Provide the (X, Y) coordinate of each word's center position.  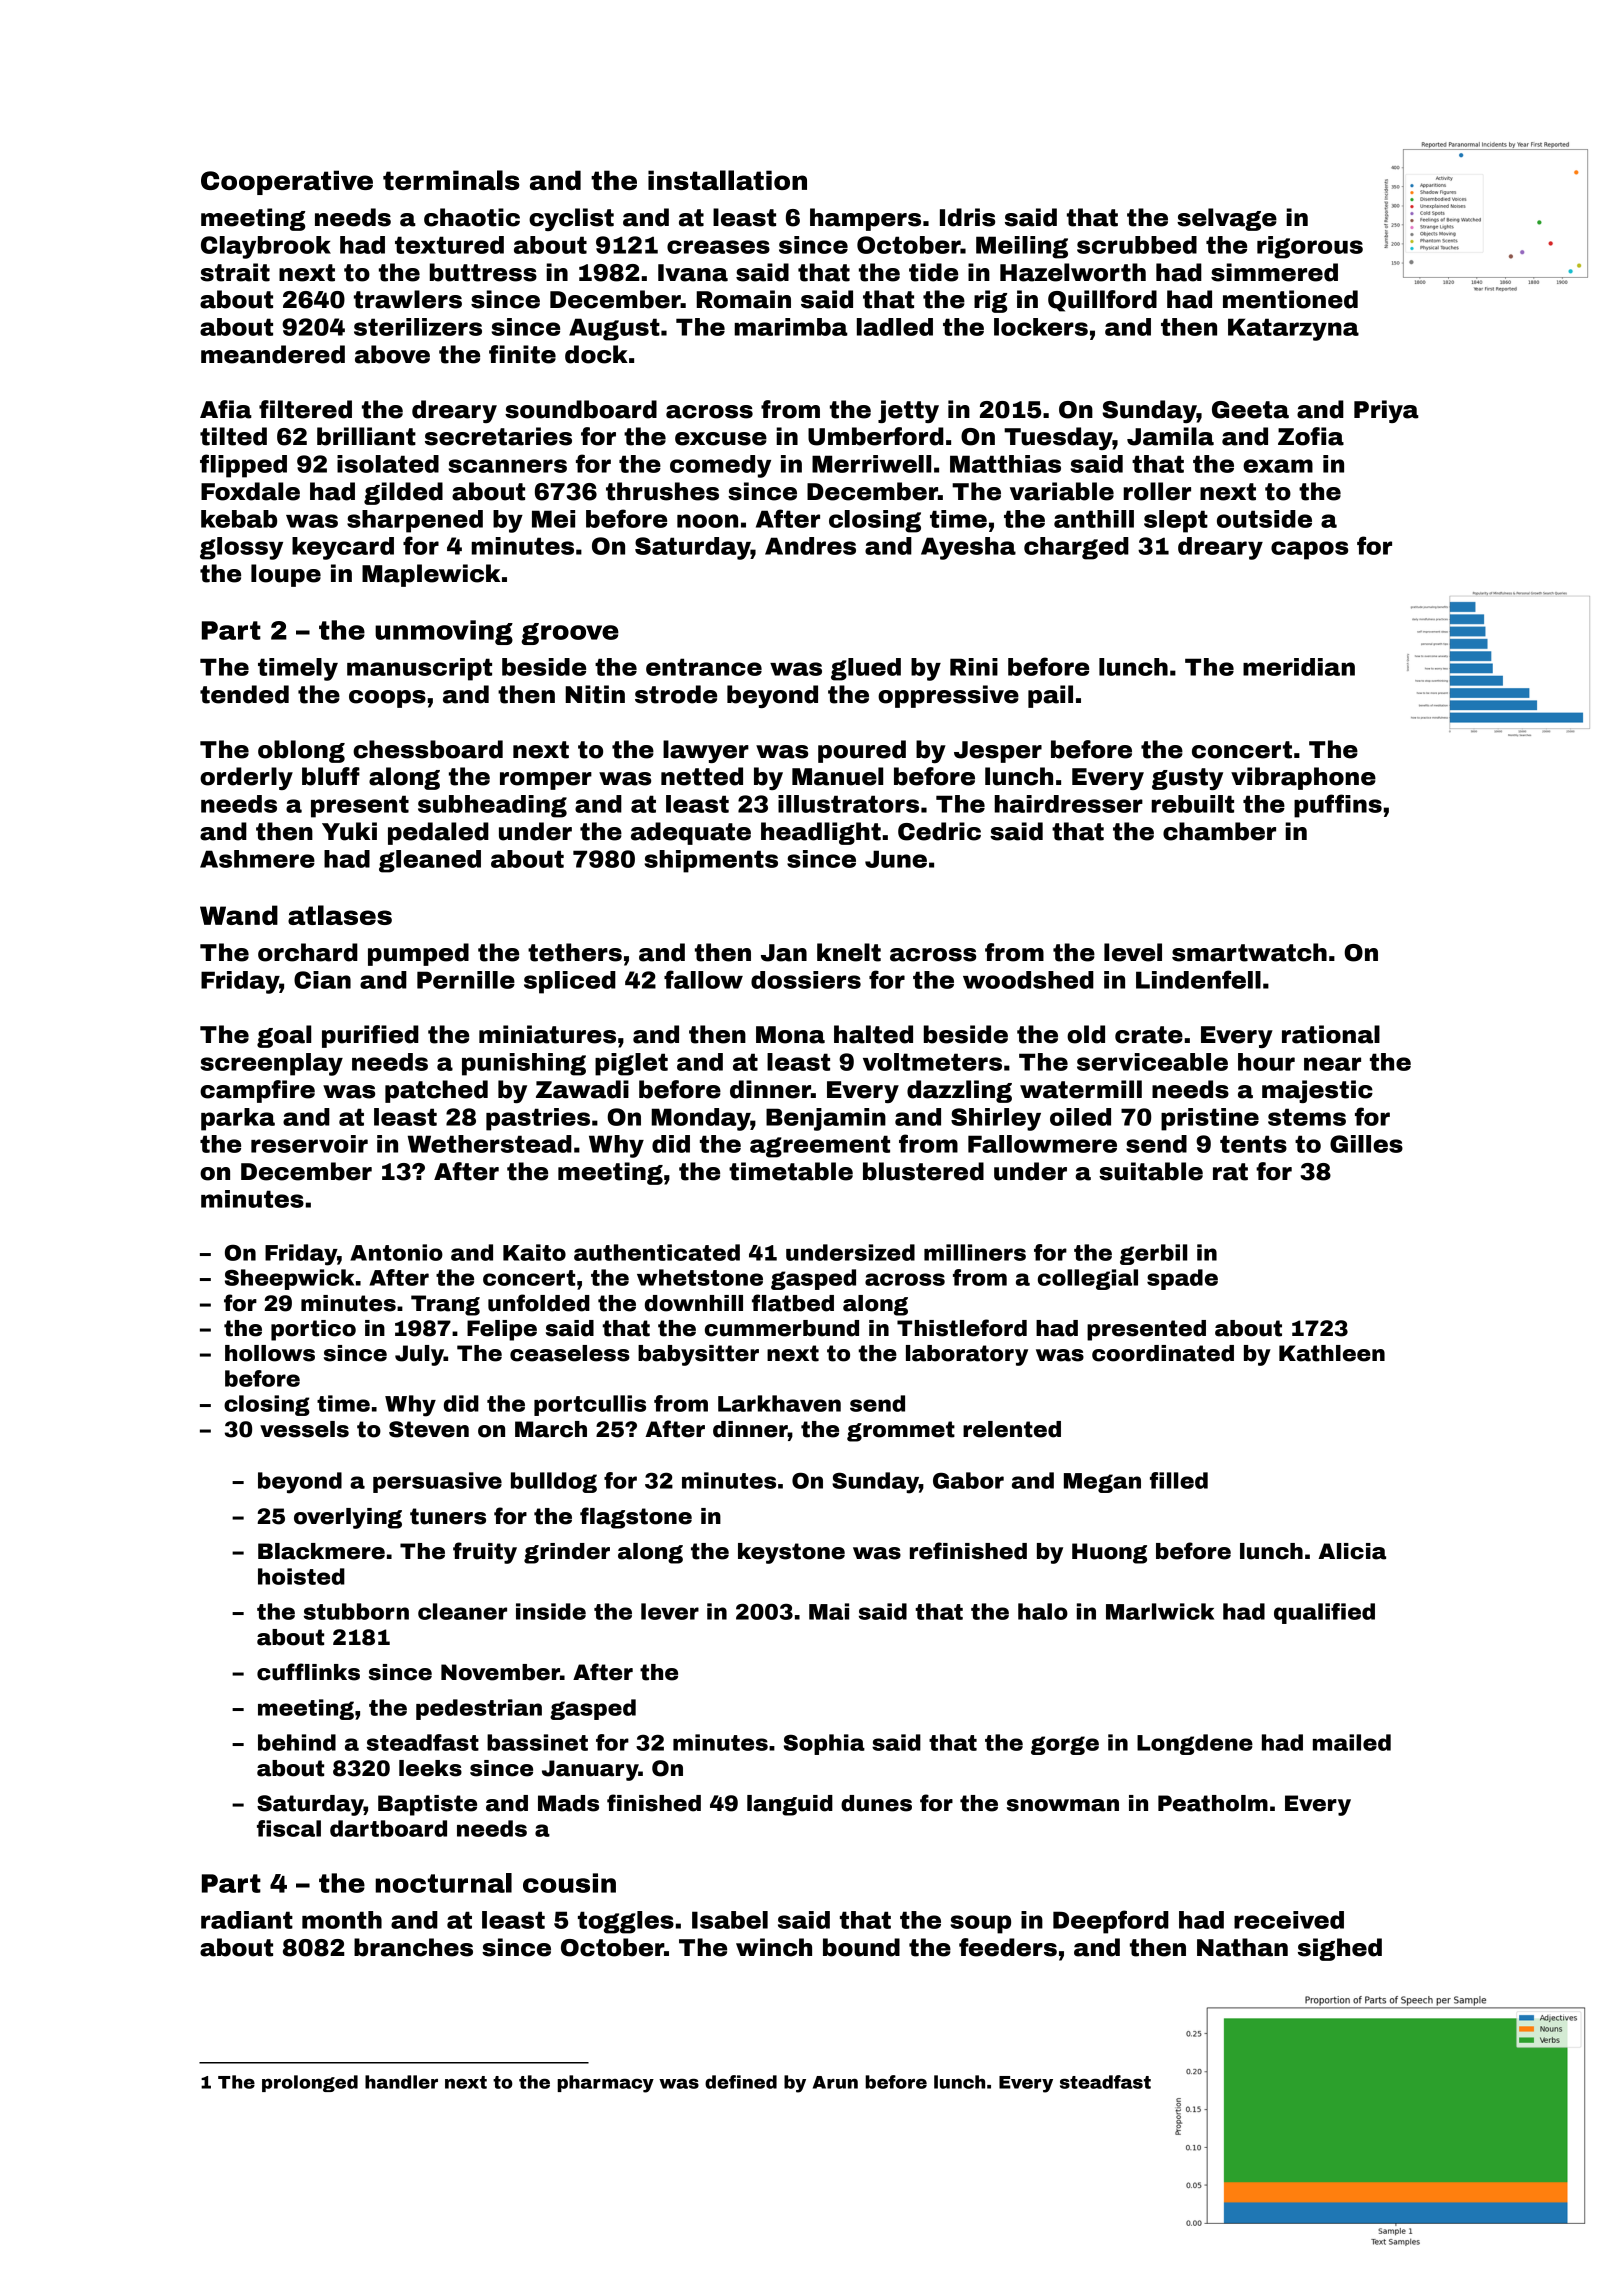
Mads (568, 1803)
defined (741, 2082)
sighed (1340, 1949)
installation (727, 180)
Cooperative (287, 182)
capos (1309, 550)
